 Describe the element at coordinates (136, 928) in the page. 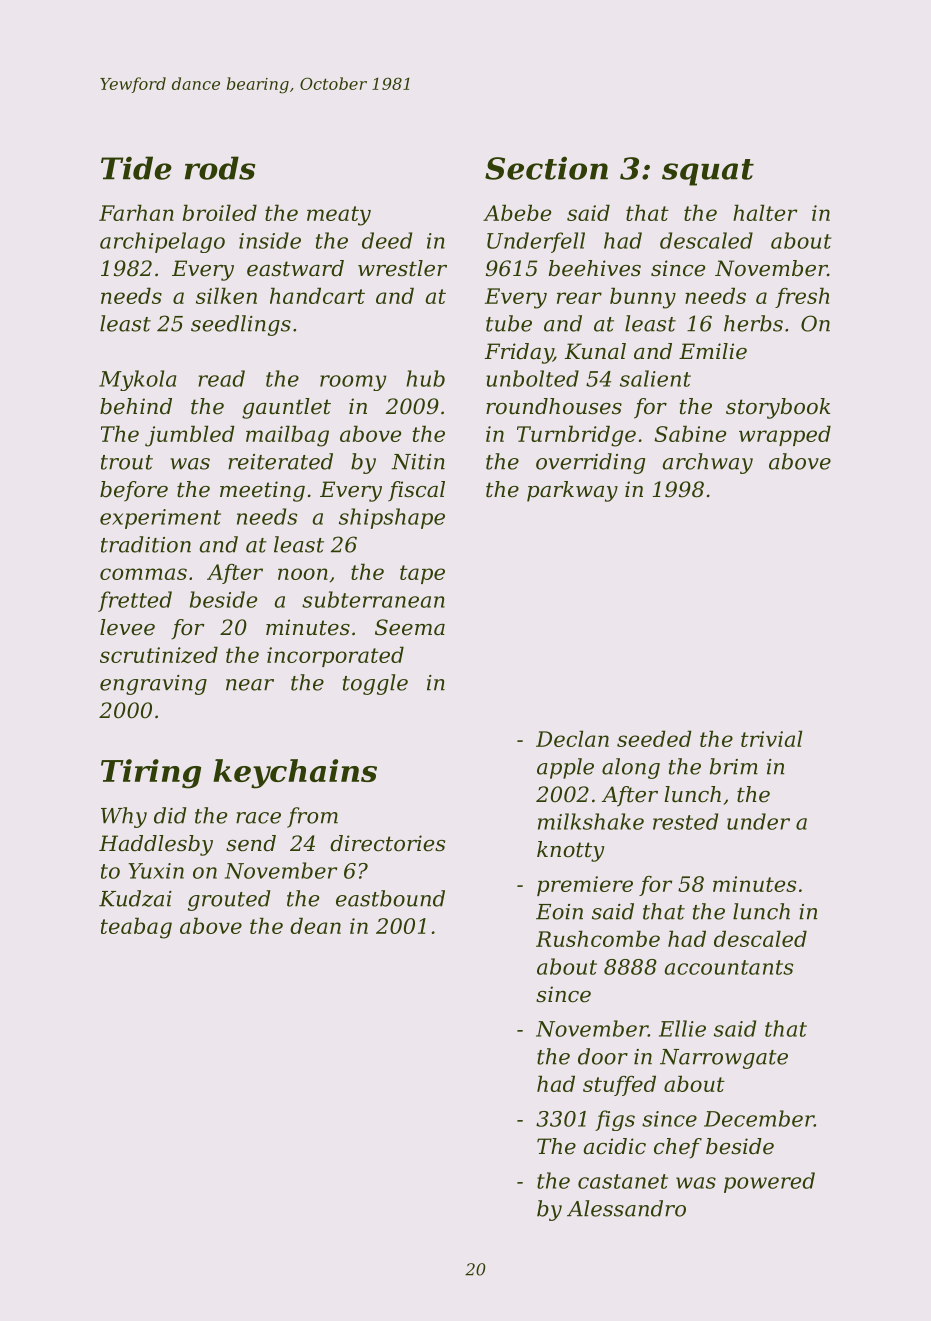

I see `teabag` at that location.
